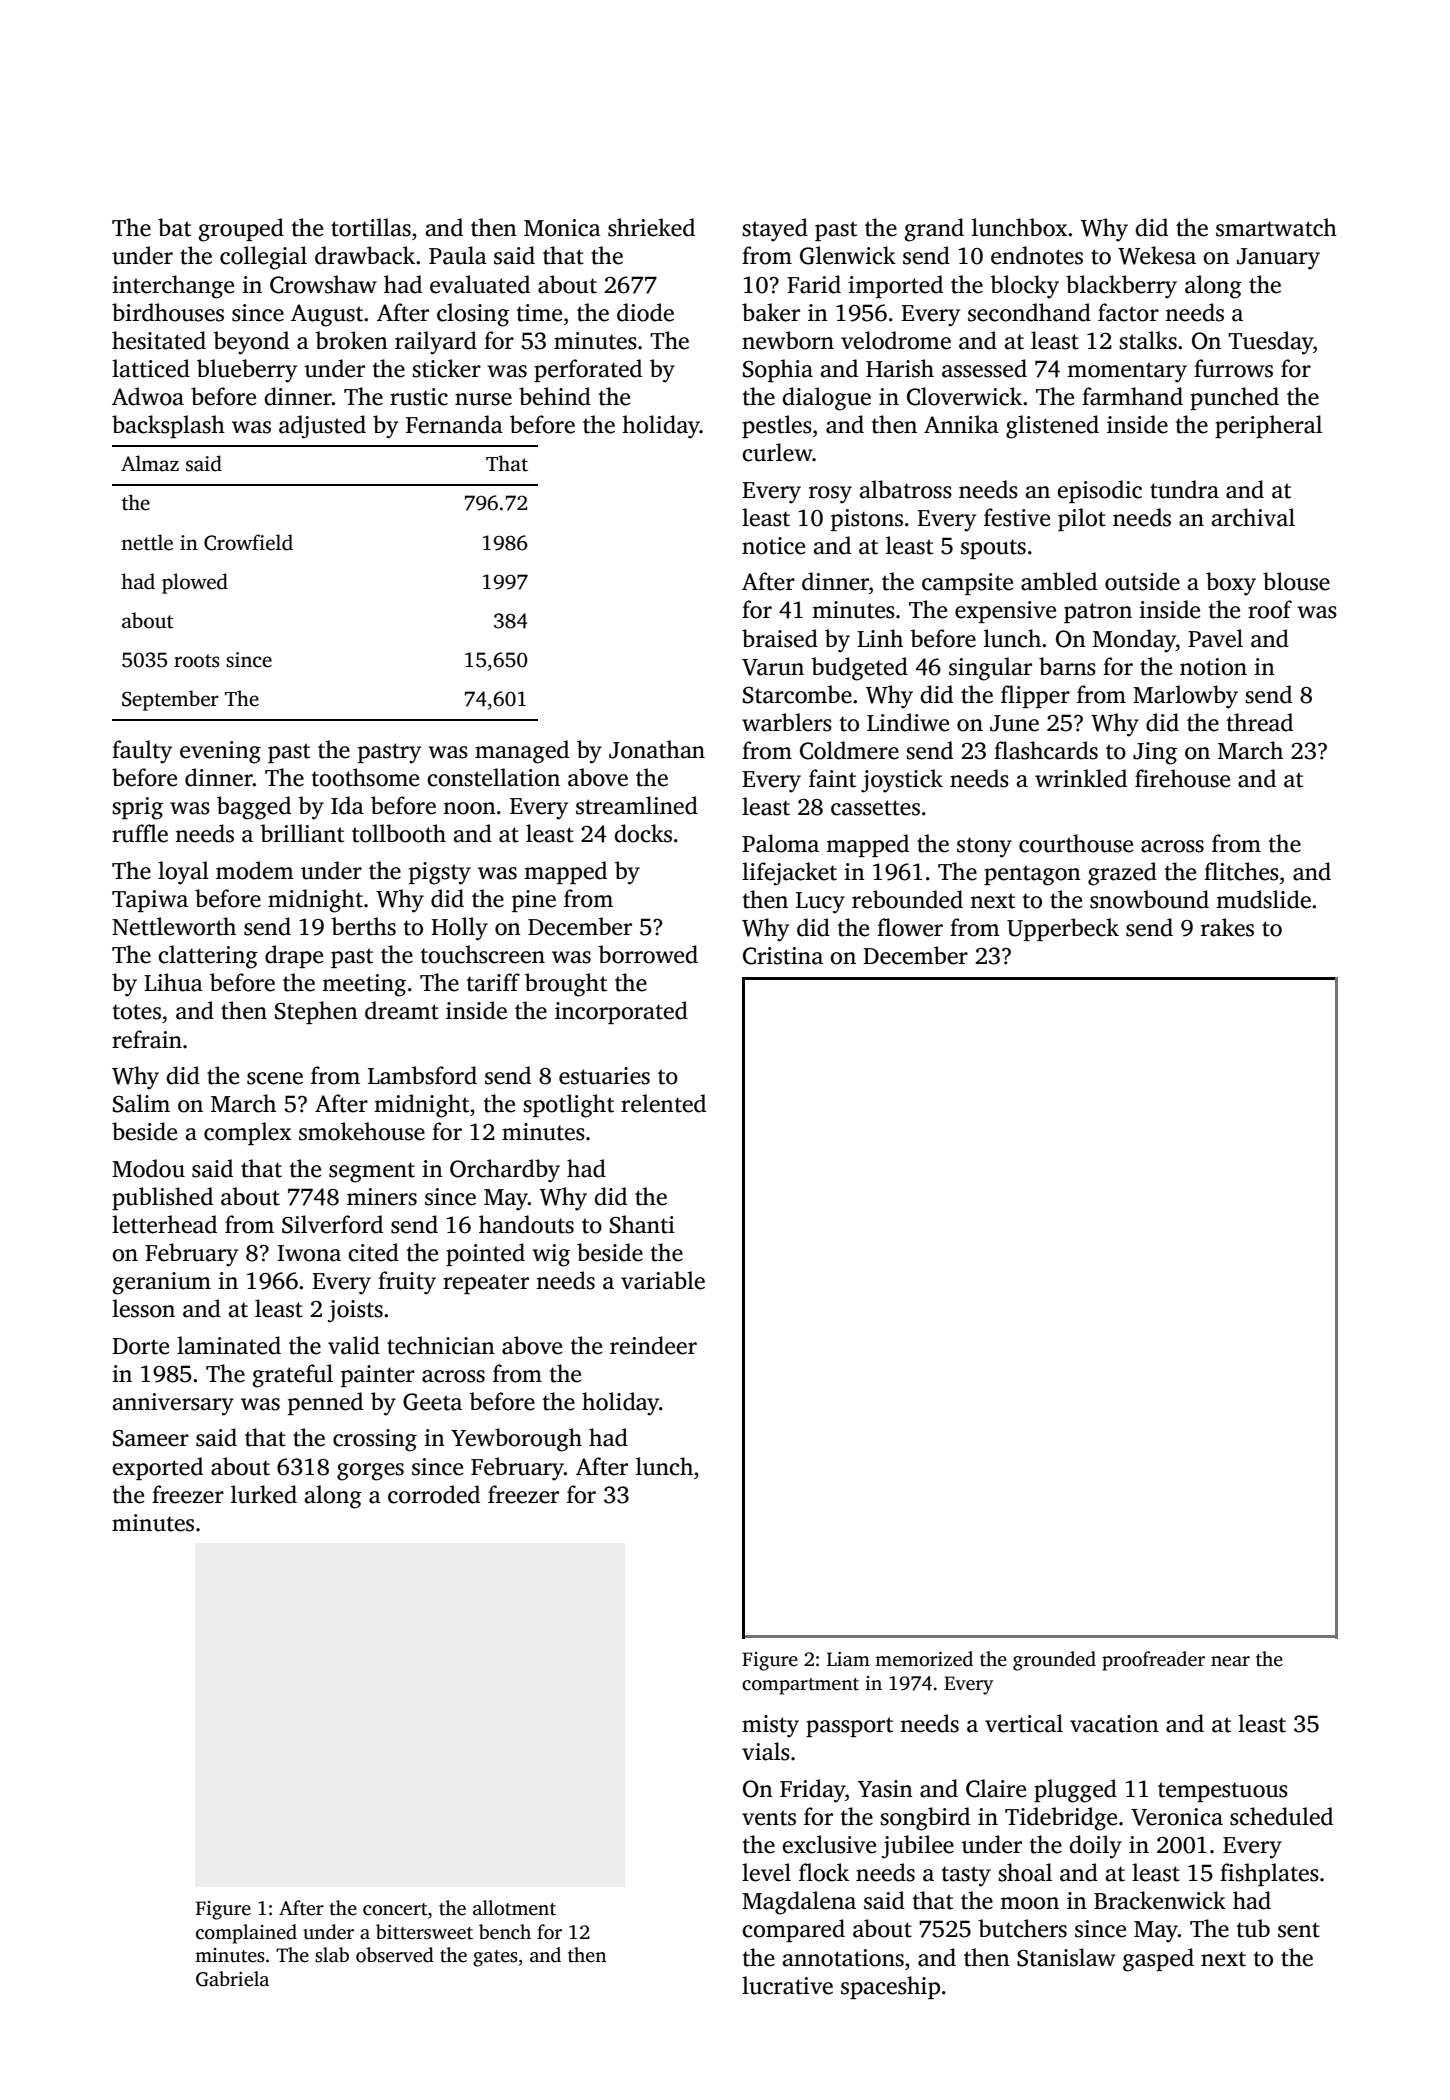  I want to click on lucrative, so click(787, 1985).
